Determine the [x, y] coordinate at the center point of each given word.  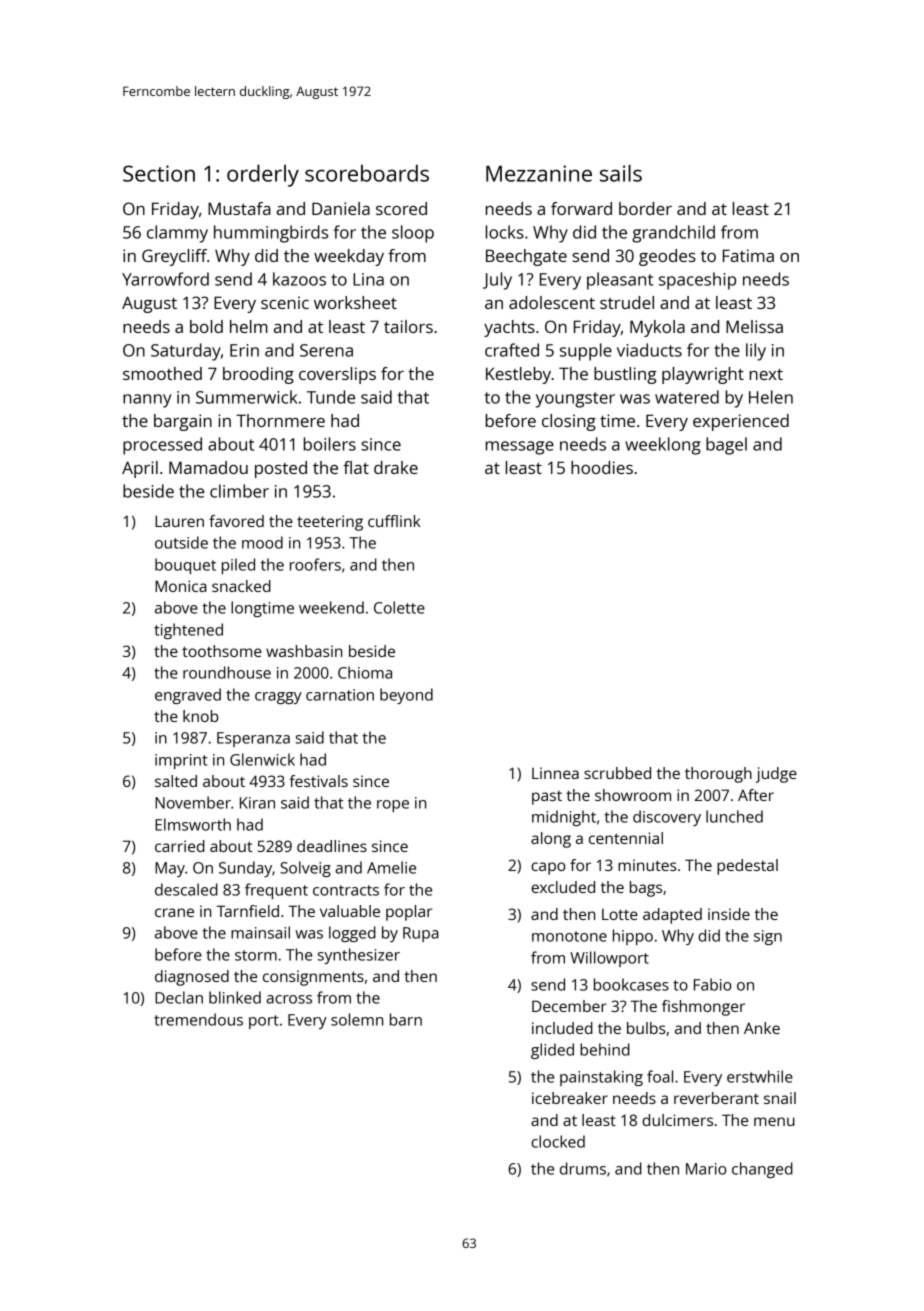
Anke [762, 1028]
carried [180, 846]
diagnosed [192, 978]
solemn [357, 1019]
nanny [147, 401]
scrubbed [617, 773]
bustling [625, 375]
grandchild [673, 234]
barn [406, 1019]
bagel [726, 446]
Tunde [331, 397]
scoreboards [367, 173]
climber [239, 491]
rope [393, 806]
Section [159, 173]
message [520, 448]
